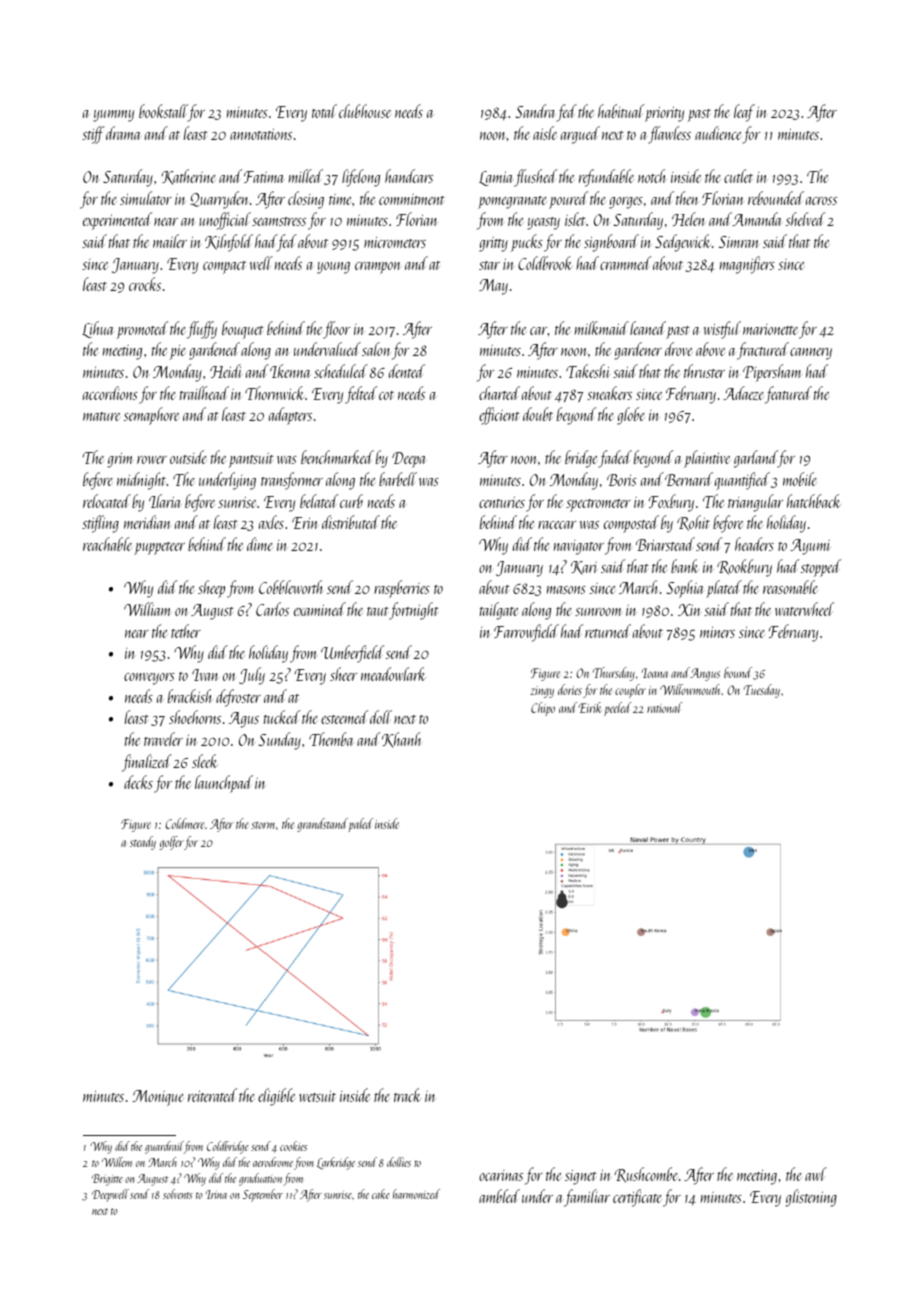  Describe the element at coordinates (163, 111) in the screenshot. I see `bookstall` at that location.
